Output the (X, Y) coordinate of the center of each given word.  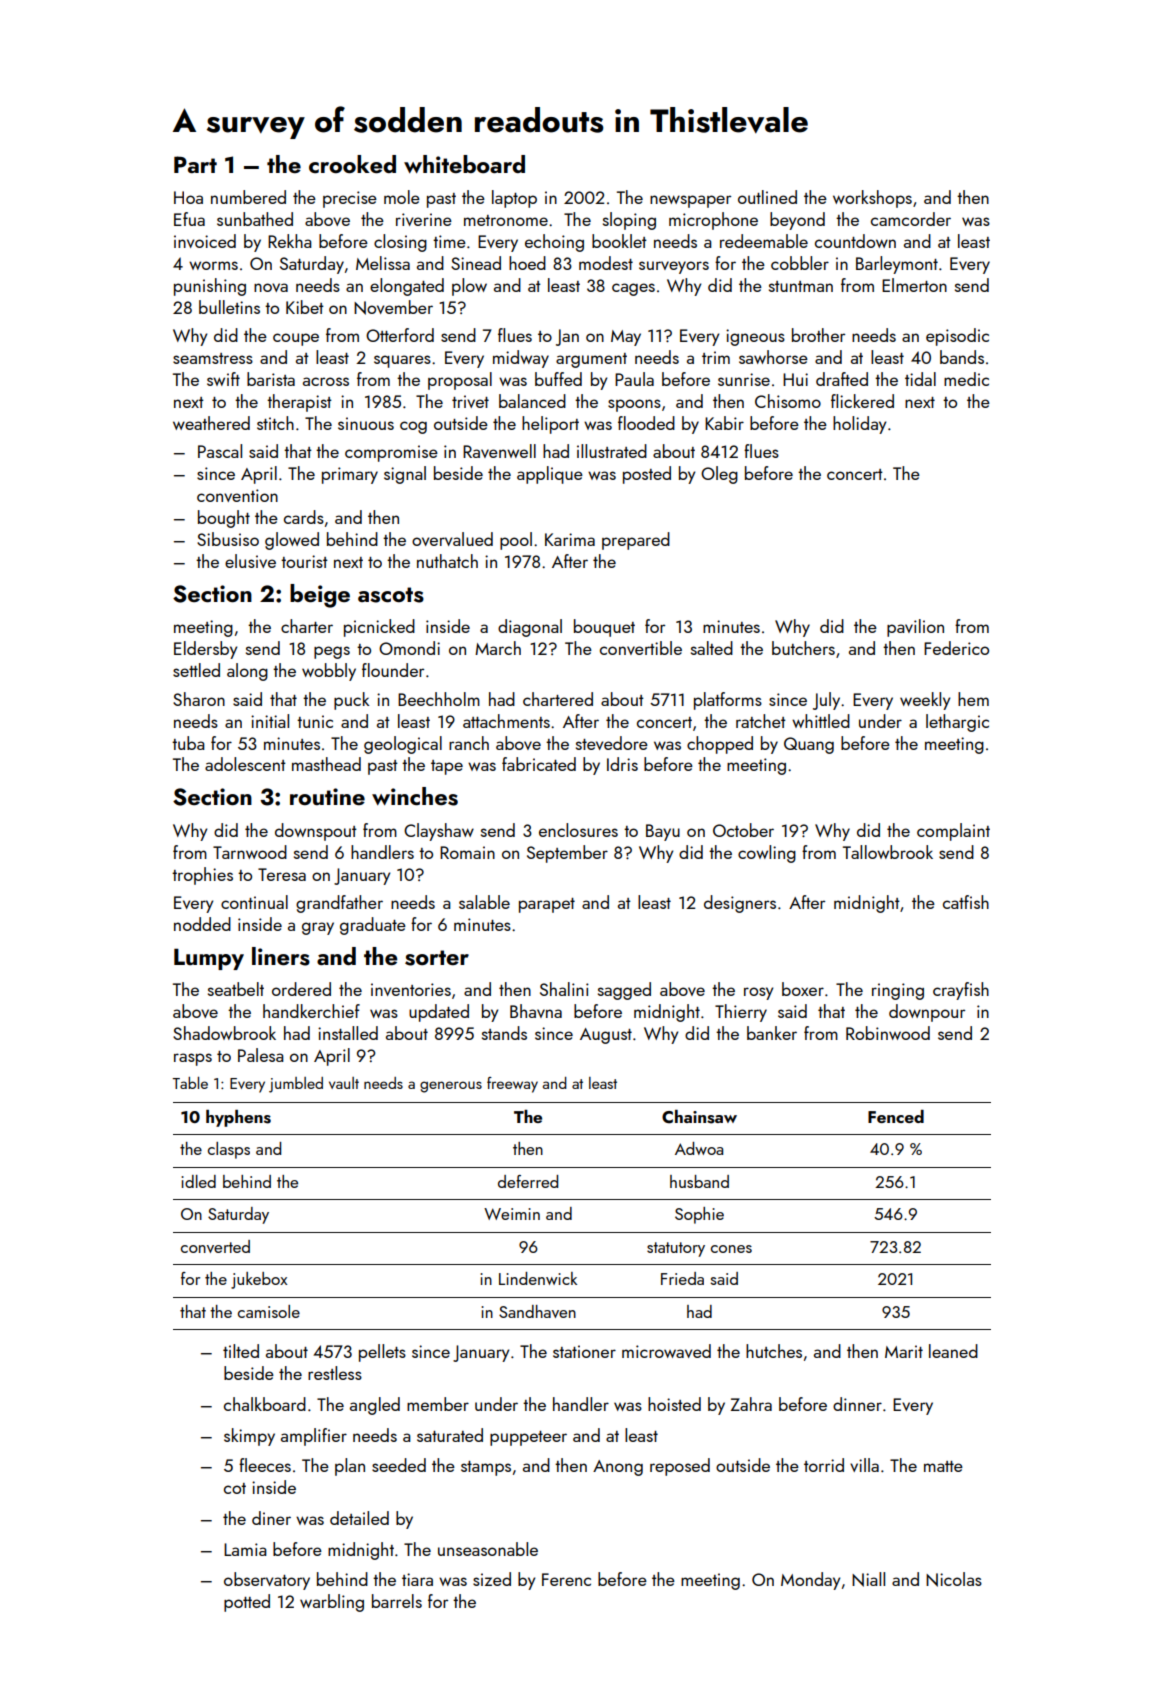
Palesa (261, 1055)
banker (772, 1033)
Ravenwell (499, 451)
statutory (676, 1249)
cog (413, 427)
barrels (397, 1601)
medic (966, 379)
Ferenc (566, 1579)
